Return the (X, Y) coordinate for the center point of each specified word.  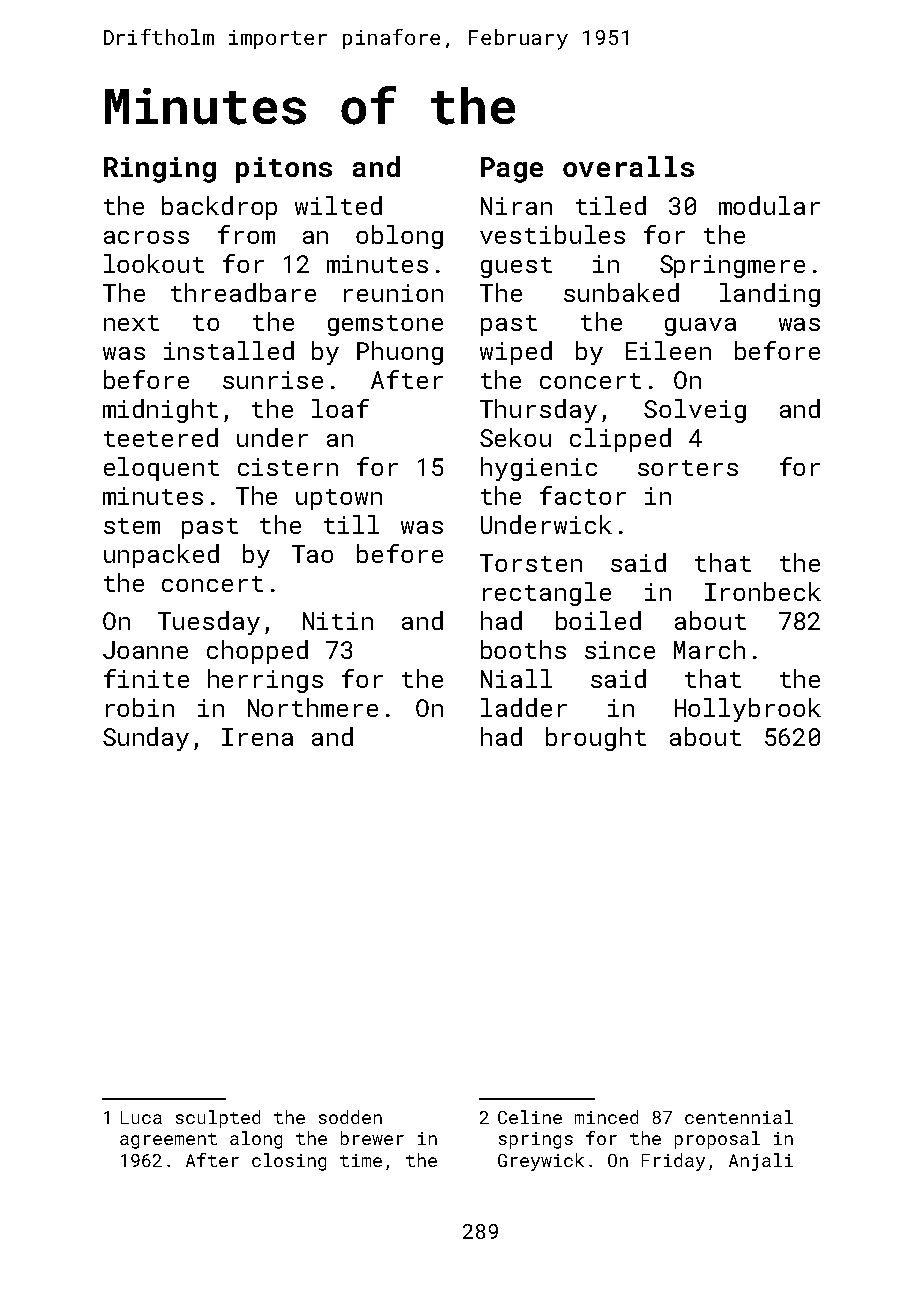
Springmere (732, 266)
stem (132, 526)
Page (512, 170)
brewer (372, 1138)
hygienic (539, 469)
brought (596, 739)
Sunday (146, 739)
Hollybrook (748, 710)
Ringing (160, 170)
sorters (688, 468)
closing (289, 1162)
